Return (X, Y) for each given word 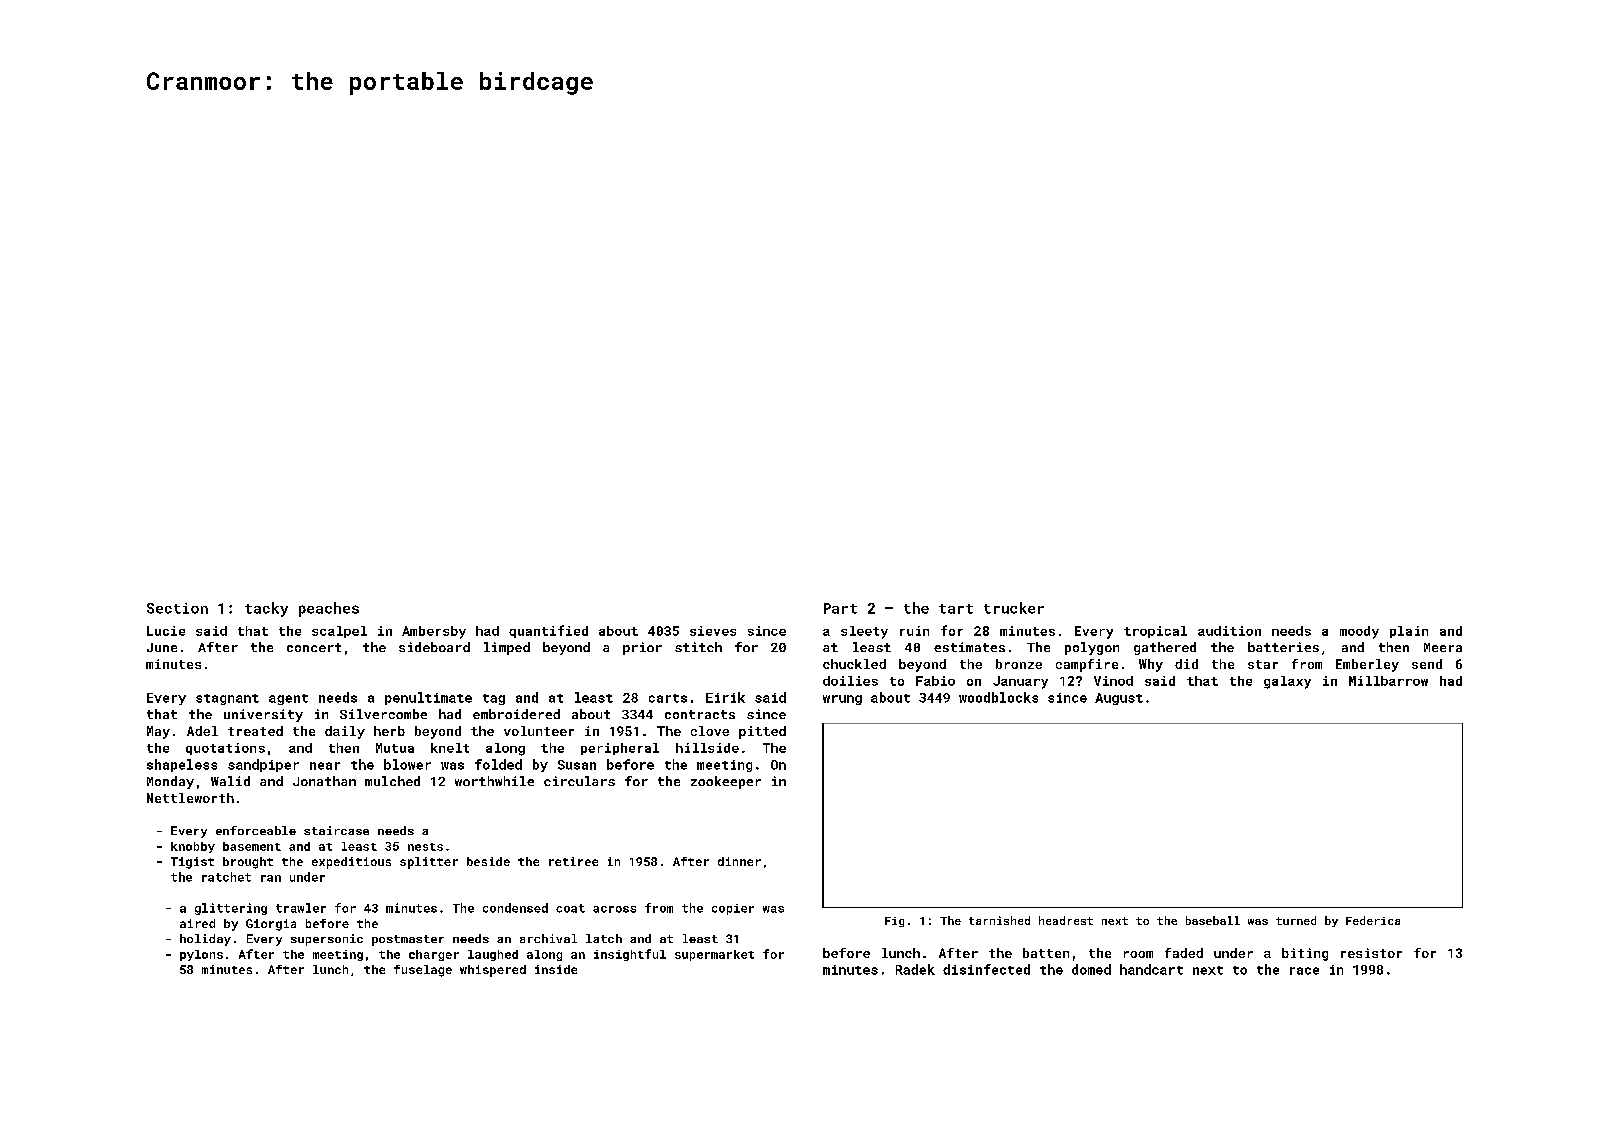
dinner (739, 861)
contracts (700, 714)
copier (733, 909)
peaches (329, 609)
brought (248, 863)
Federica (1373, 920)
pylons (201, 955)
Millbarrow (1388, 681)
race (1304, 971)
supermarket (714, 955)
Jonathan (324, 781)
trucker (1014, 608)
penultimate (428, 698)
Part (840, 608)
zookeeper (726, 782)
